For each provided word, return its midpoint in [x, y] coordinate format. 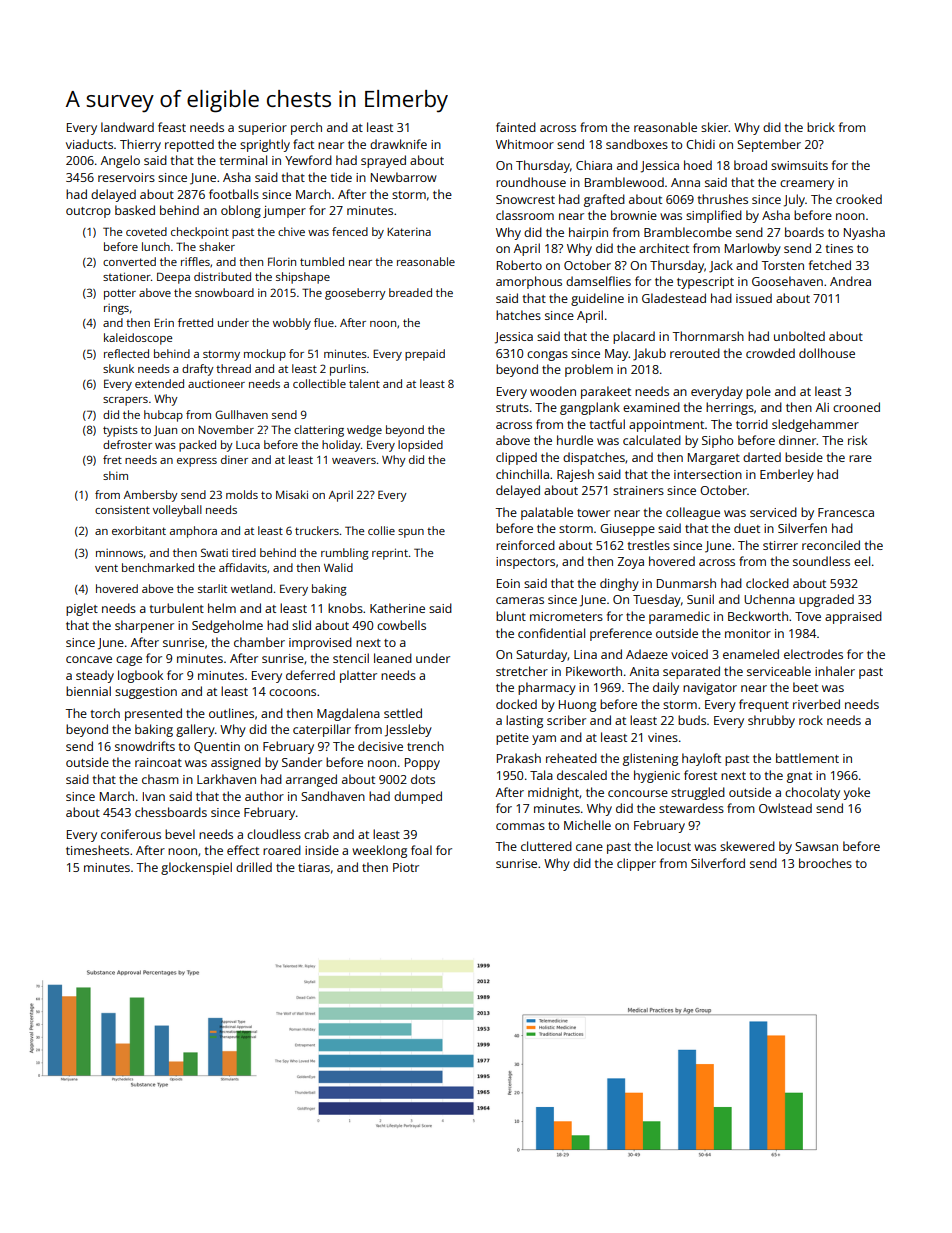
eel [862, 561]
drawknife [398, 144]
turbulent [177, 608]
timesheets [97, 850]
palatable [547, 513]
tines [839, 248]
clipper [636, 864]
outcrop [88, 212]
